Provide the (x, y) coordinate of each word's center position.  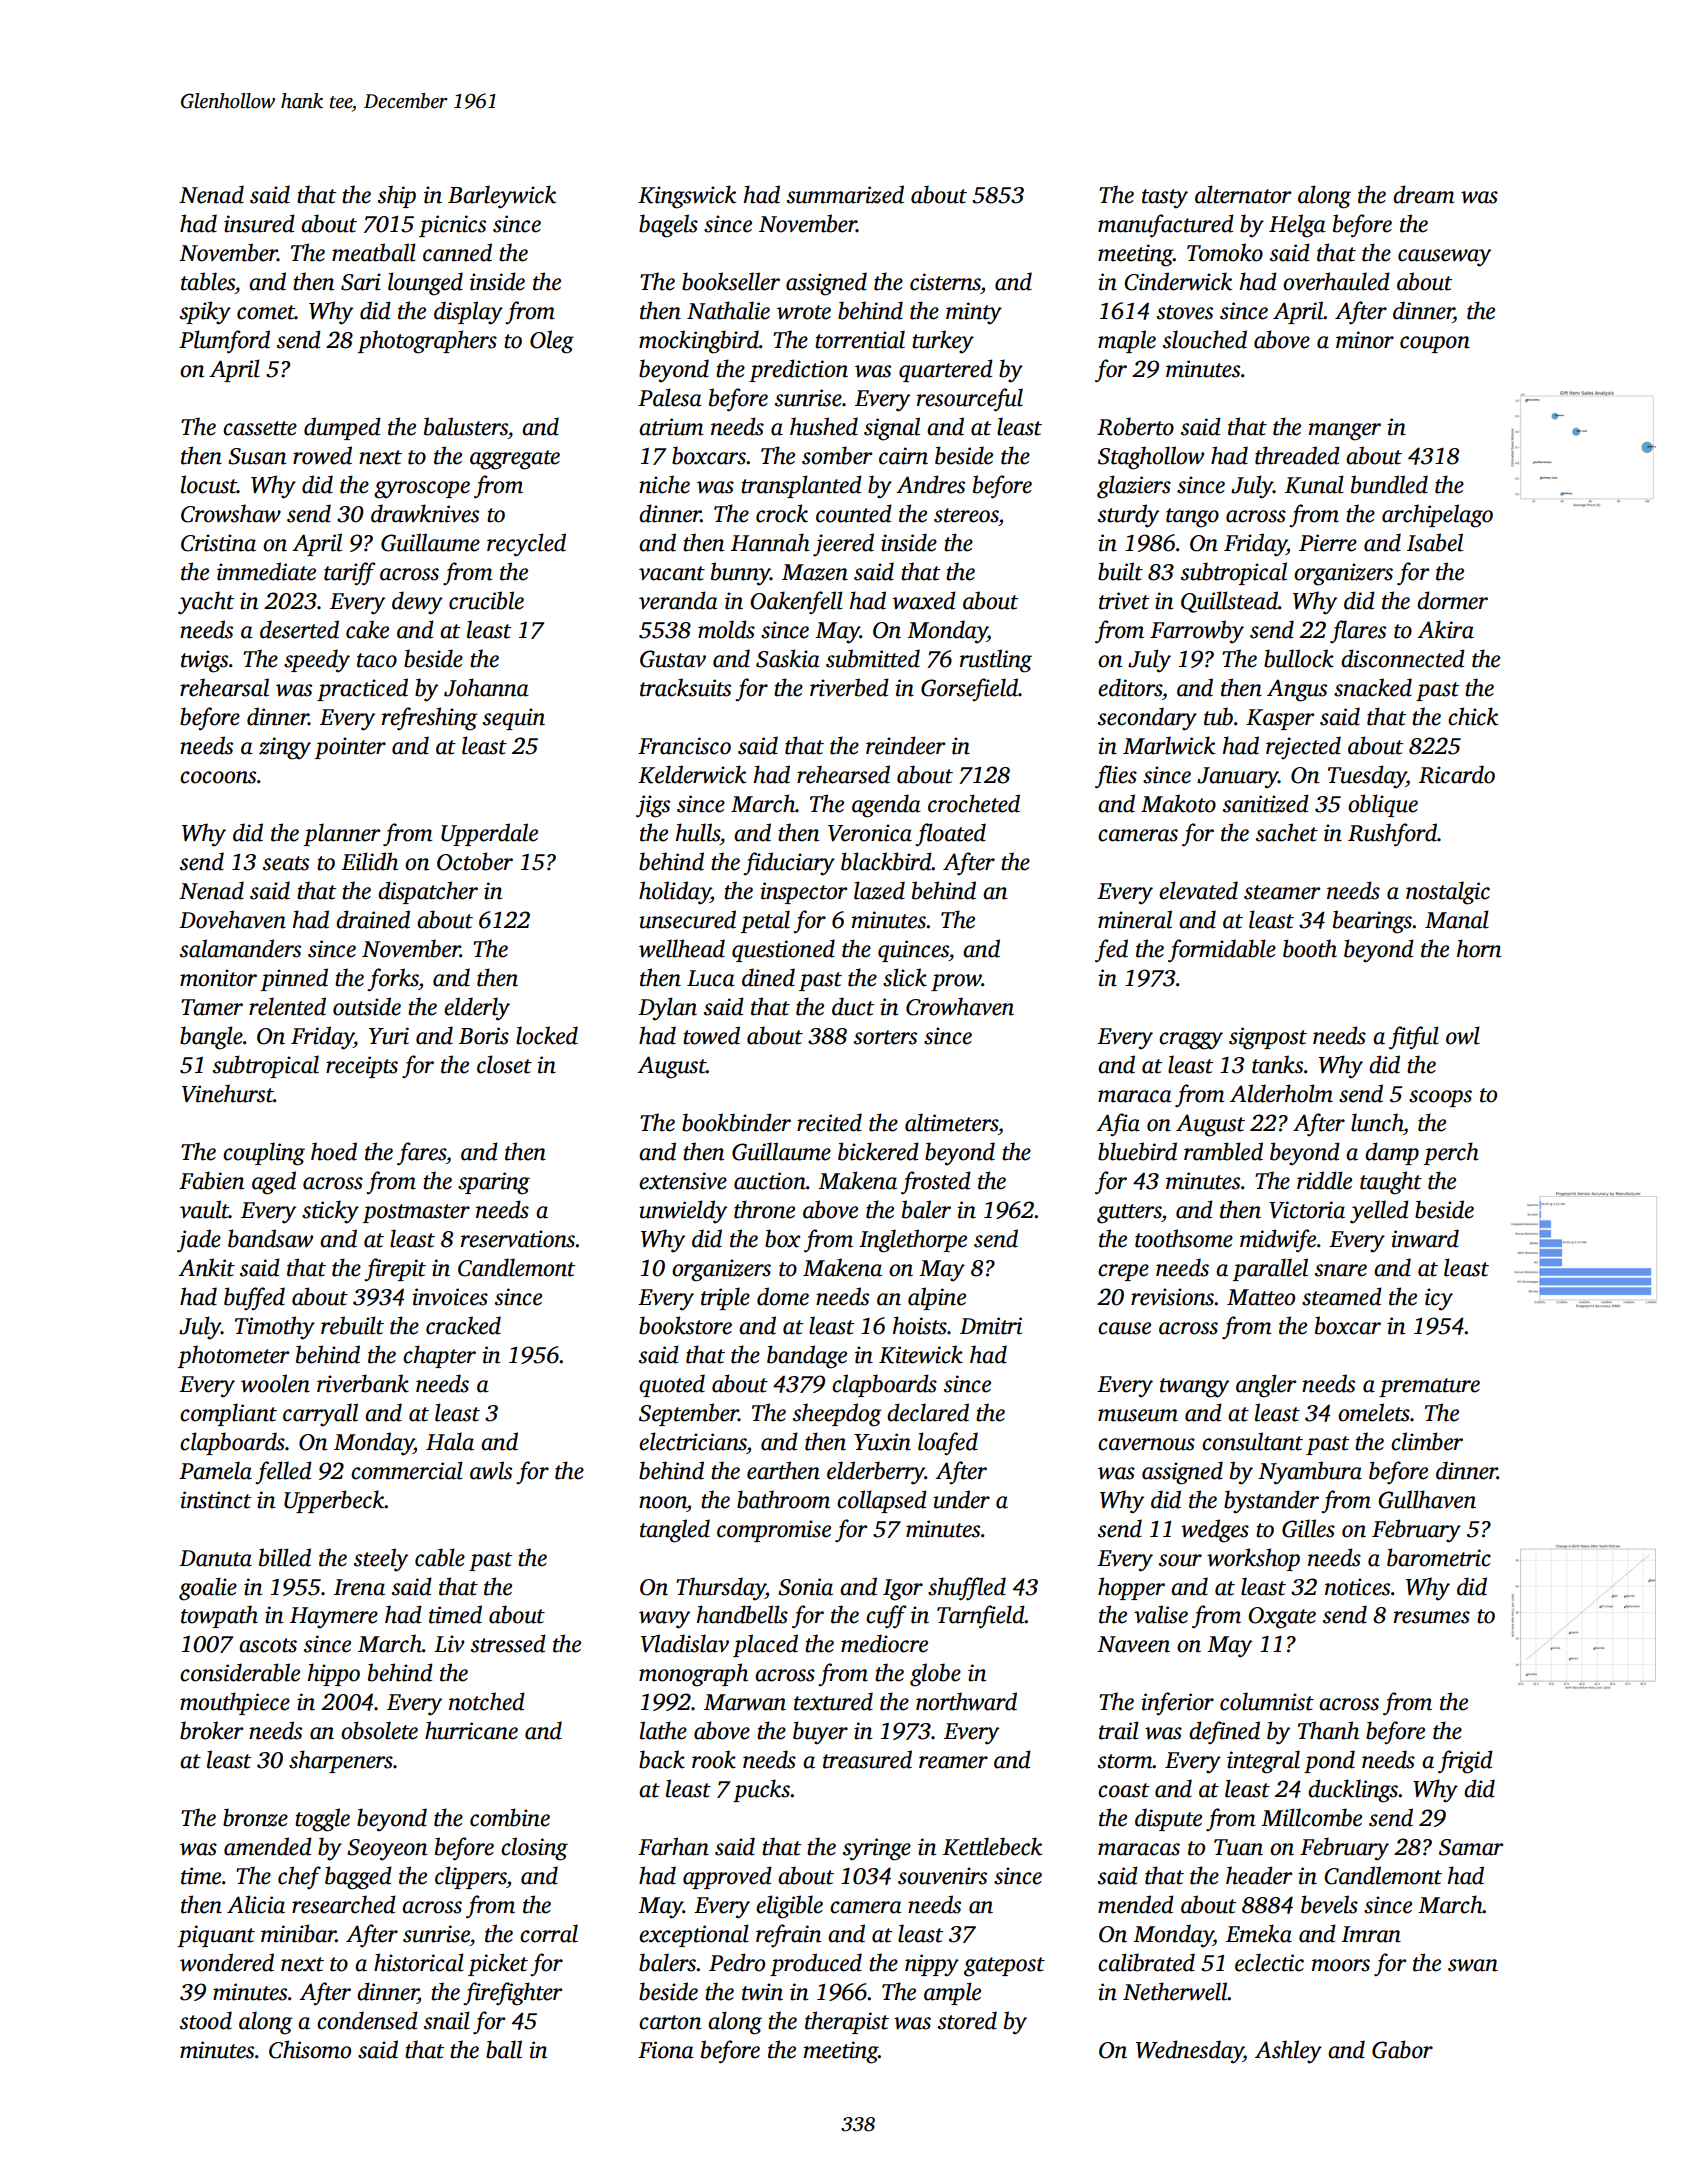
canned (457, 252)
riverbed (849, 687)
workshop (1253, 1559)
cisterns (945, 282)
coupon (1435, 344)
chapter (439, 1356)
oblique (1383, 805)
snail (447, 2020)
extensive (683, 1181)
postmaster (416, 1213)
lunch (1377, 1122)
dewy (417, 603)
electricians (693, 1441)
